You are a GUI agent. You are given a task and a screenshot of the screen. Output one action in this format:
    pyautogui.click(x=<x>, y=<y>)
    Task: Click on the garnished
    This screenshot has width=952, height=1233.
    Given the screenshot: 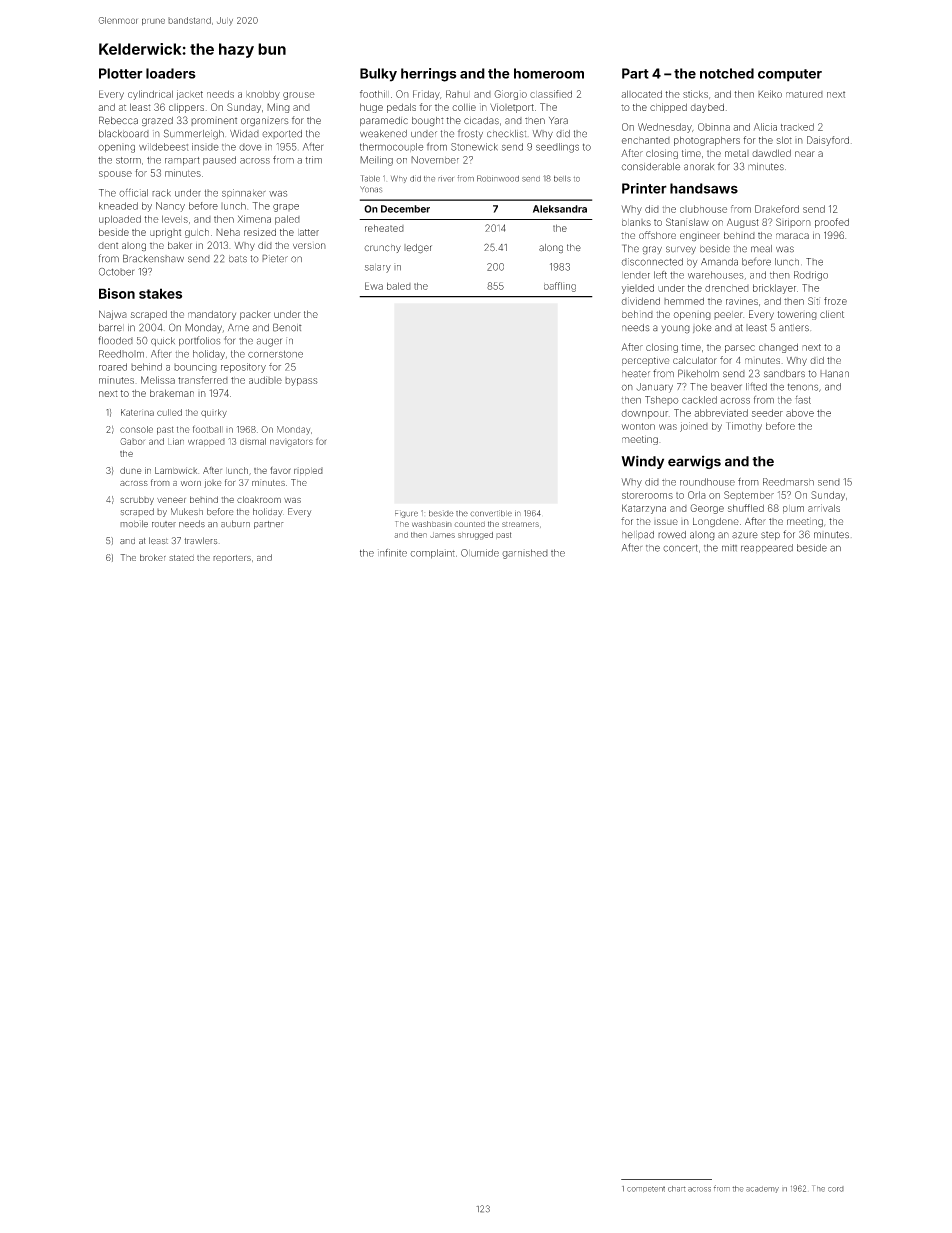 What is the action you would take?
    pyautogui.click(x=525, y=554)
